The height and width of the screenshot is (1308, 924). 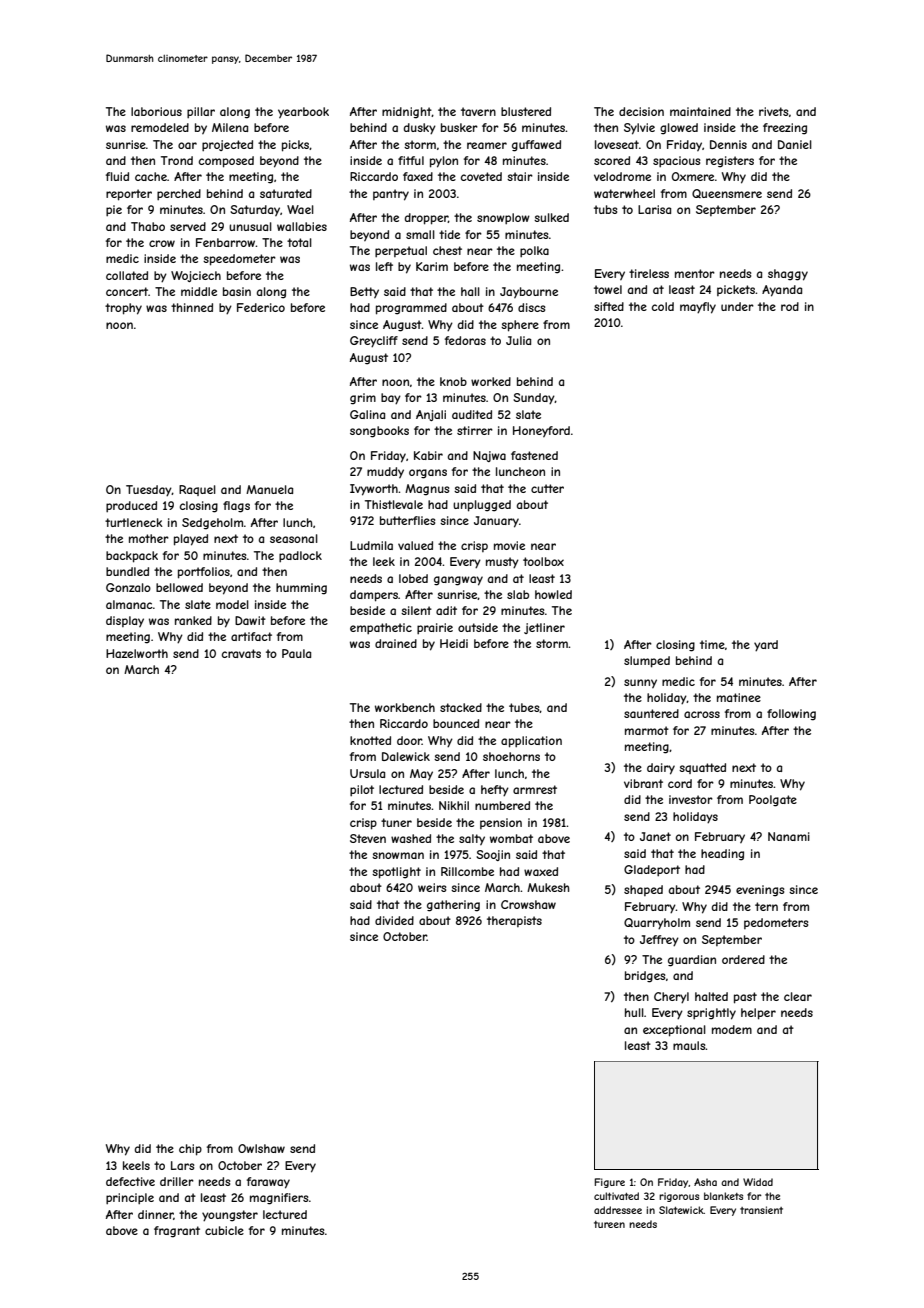 What do you see at coordinates (255, 210) in the screenshot?
I see `Saturday` at bounding box center [255, 210].
